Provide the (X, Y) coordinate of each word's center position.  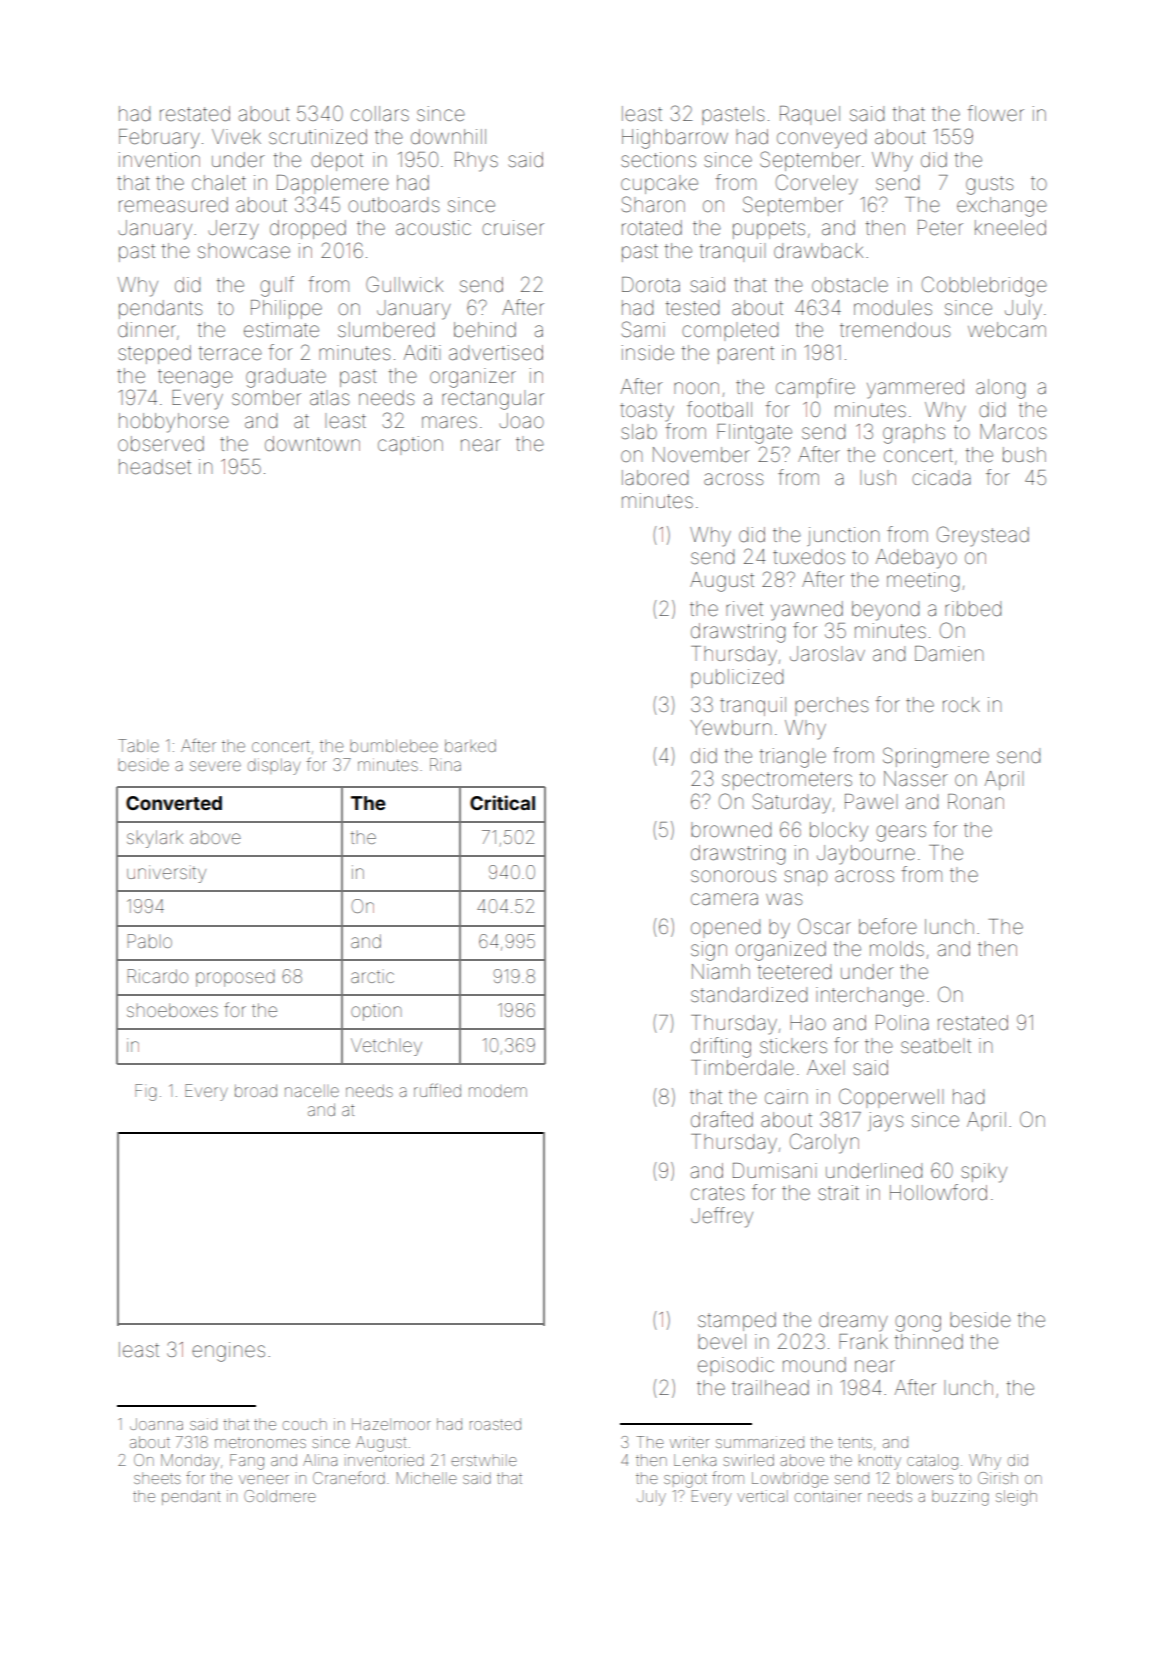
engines (228, 1352)
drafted (722, 1119)
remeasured (173, 205)
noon (696, 388)
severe (215, 766)
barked (470, 745)
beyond (885, 611)
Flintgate (754, 434)
